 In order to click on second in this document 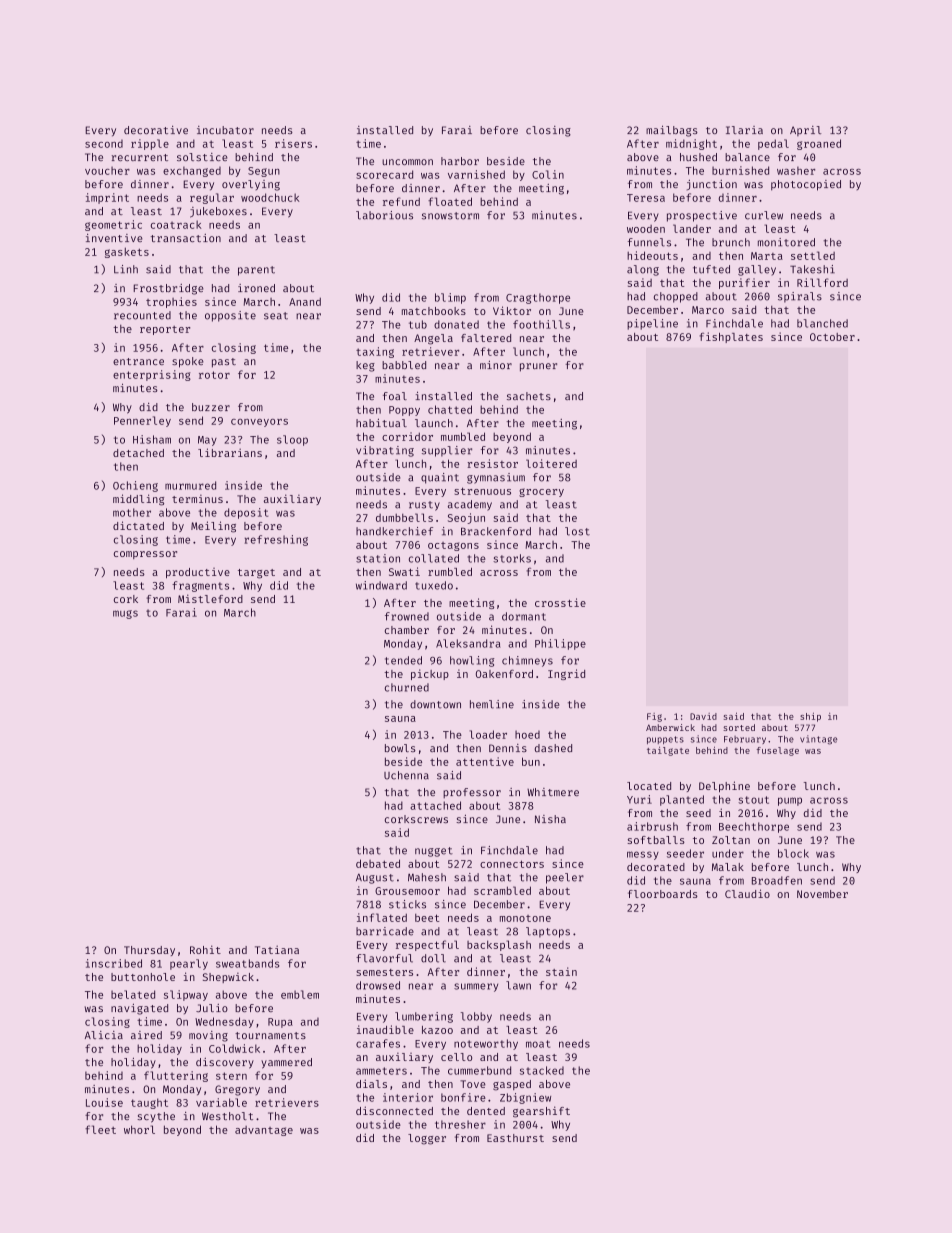, I will do `click(104, 144)`.
